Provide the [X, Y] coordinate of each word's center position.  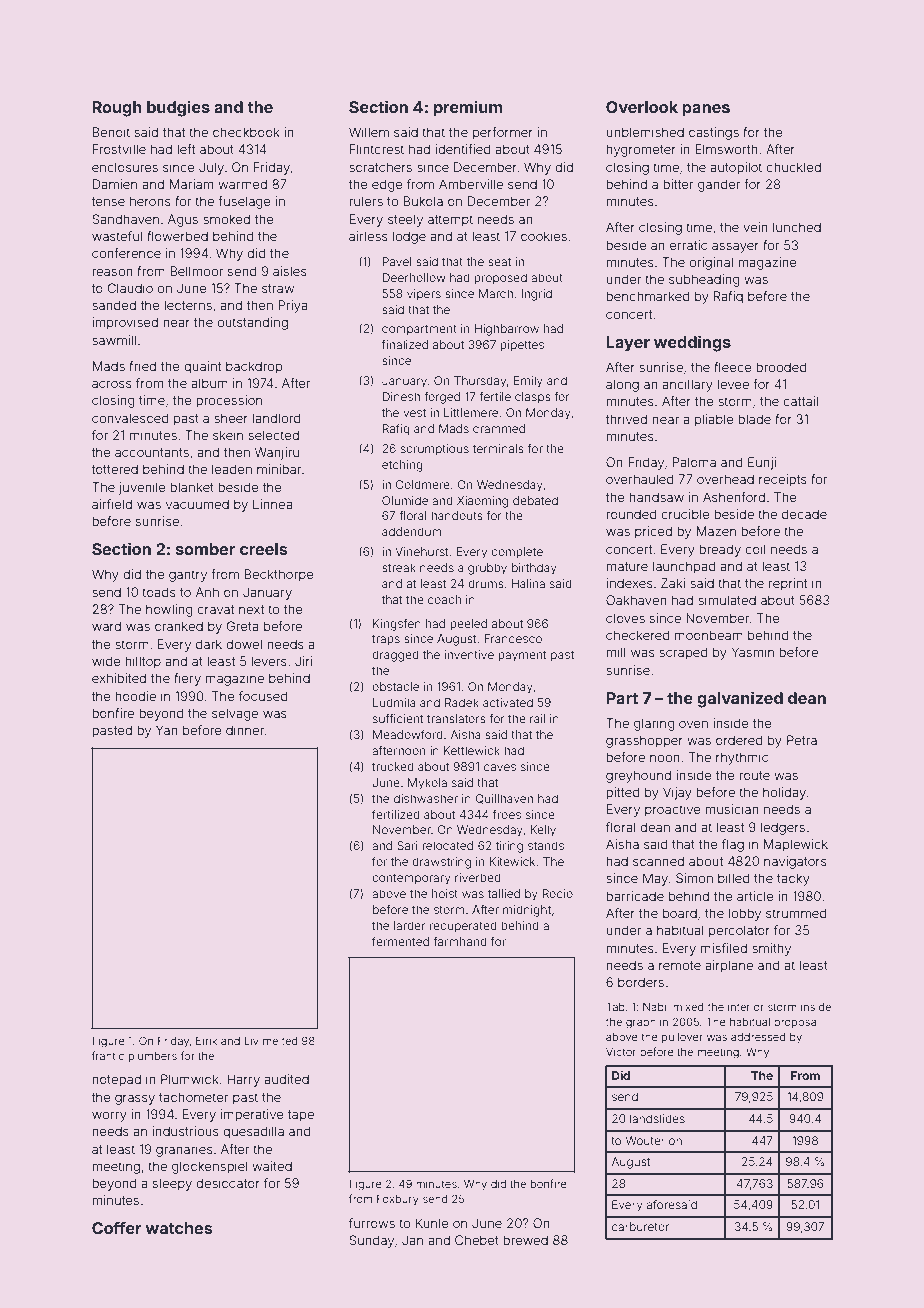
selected [274, 435]
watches [178, 1228]
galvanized [740, 699]
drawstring [441, 863]
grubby [487, 569]
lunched [797, 227]
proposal [796, 1023]
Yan [167, 730]
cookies [544, 236]
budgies [178, 108]
